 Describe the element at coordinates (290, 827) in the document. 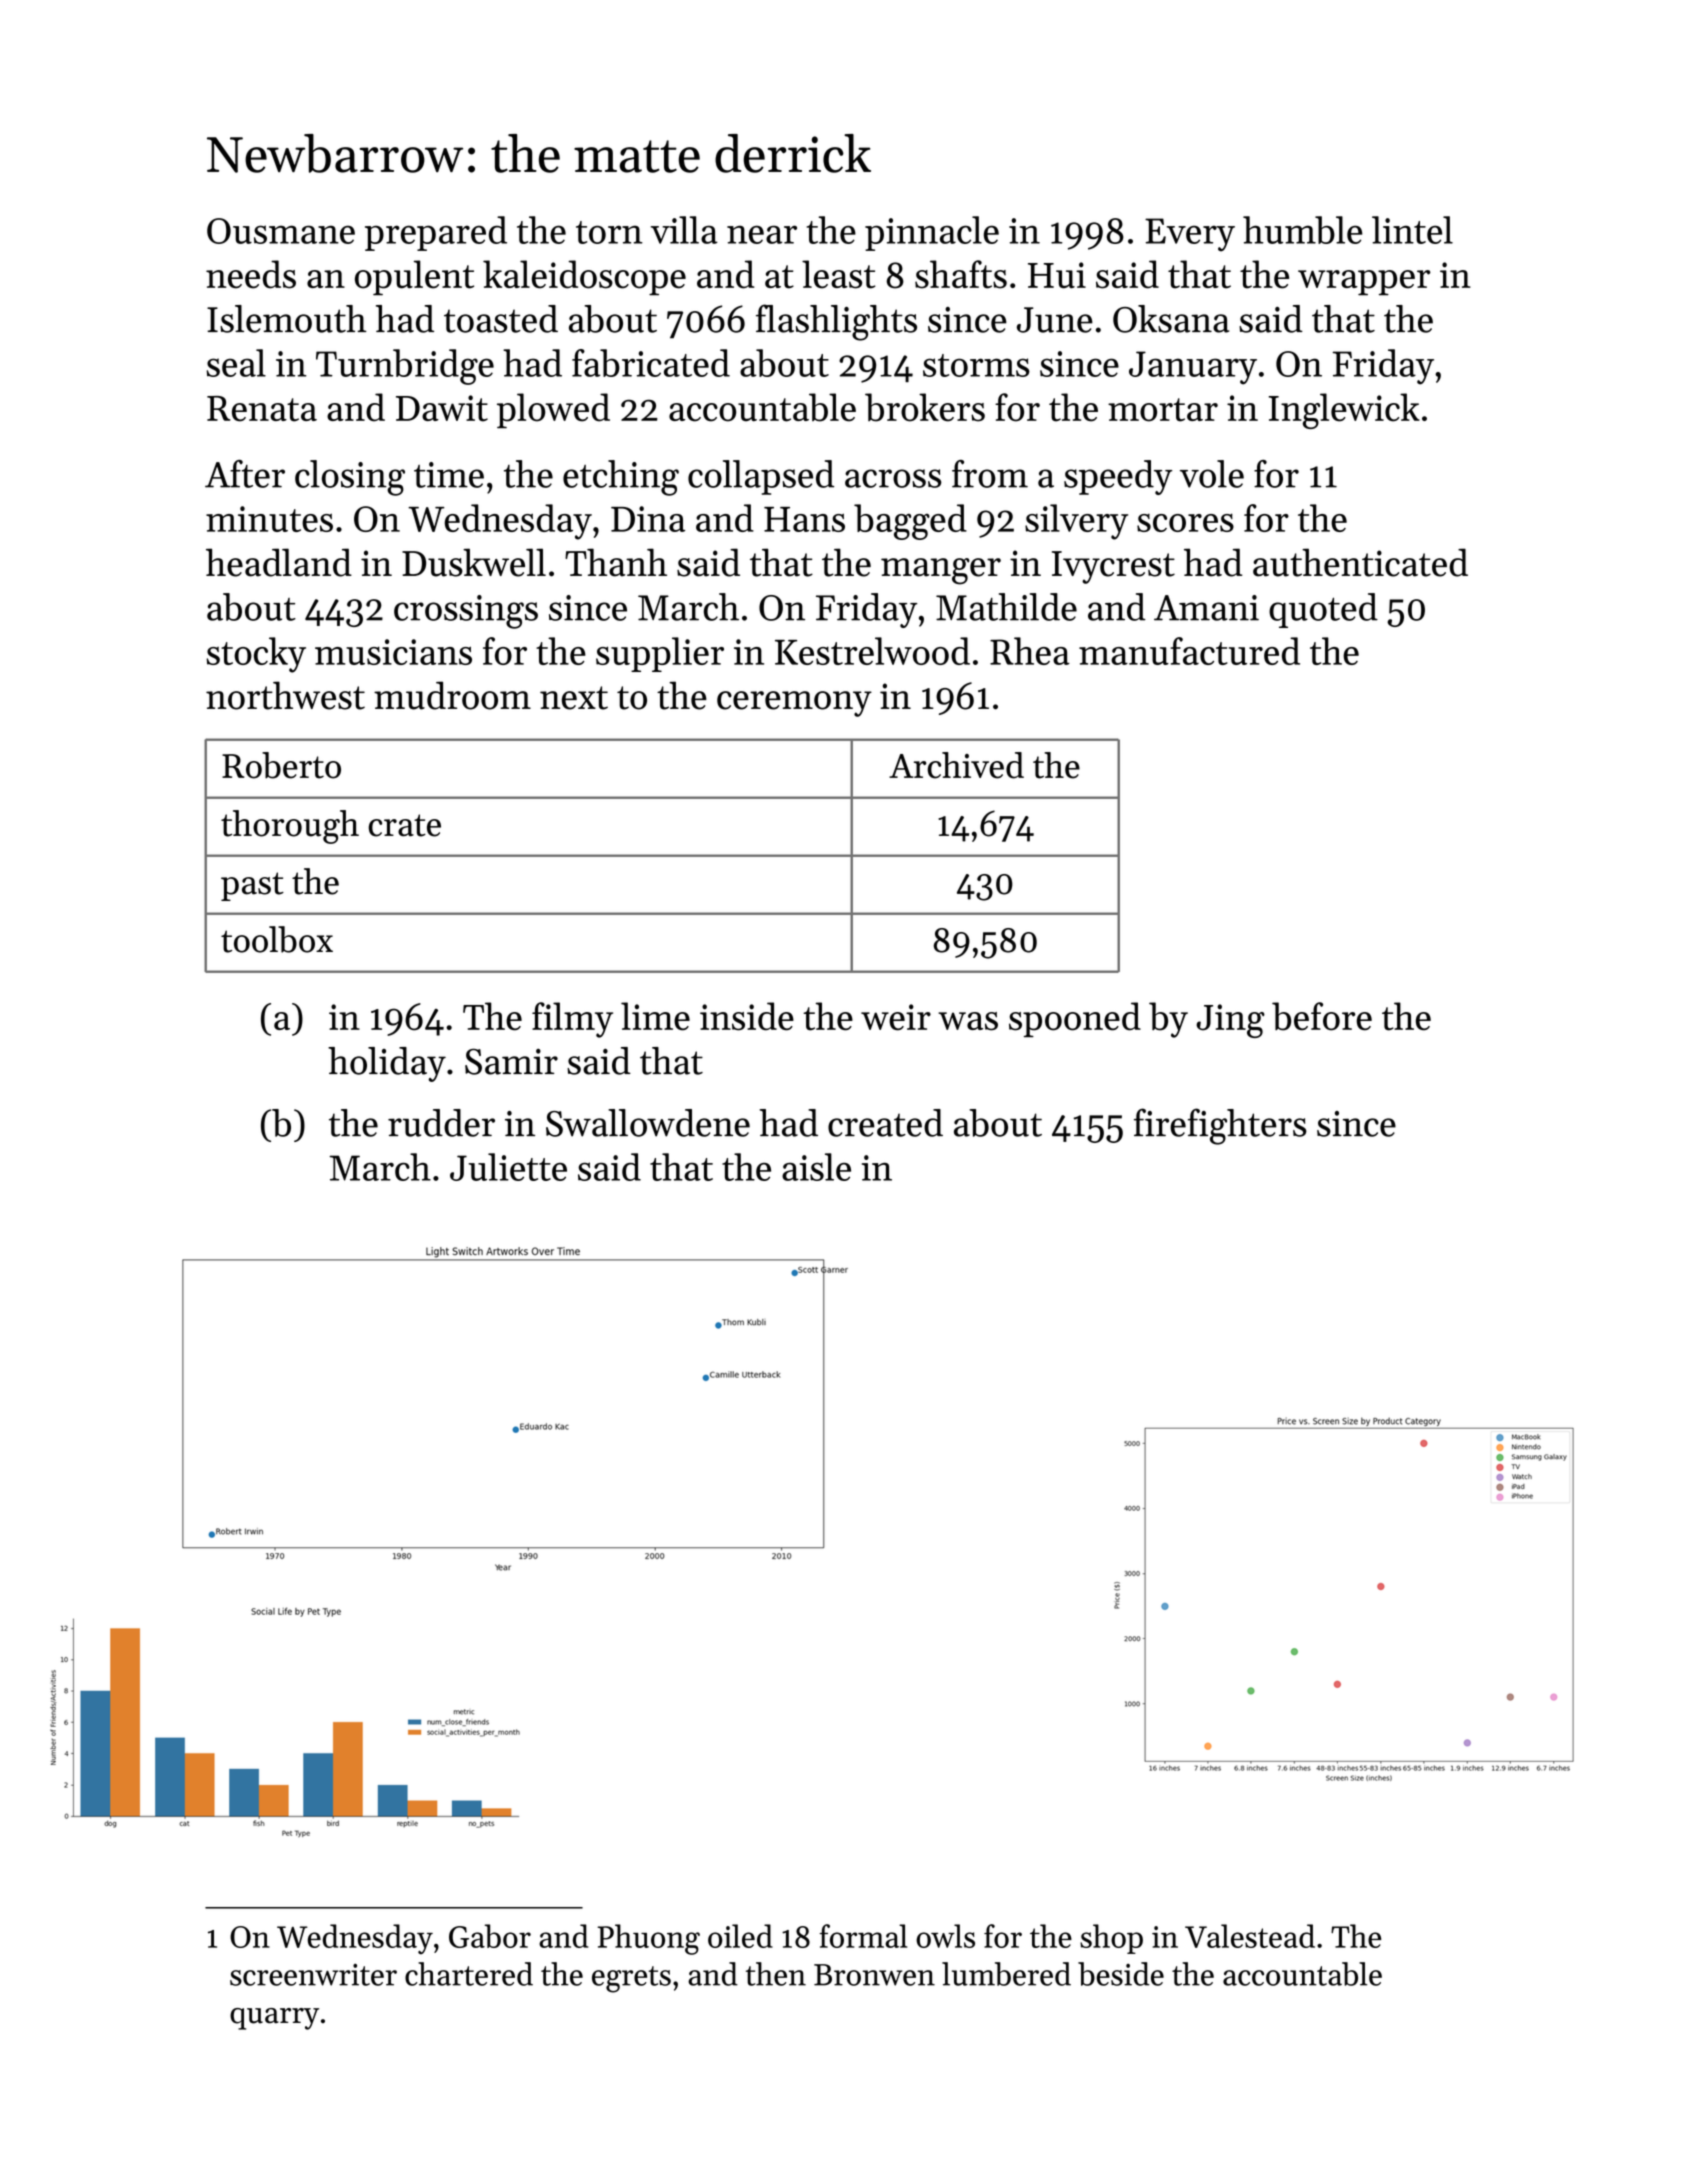

I see `thorough` at that location.
